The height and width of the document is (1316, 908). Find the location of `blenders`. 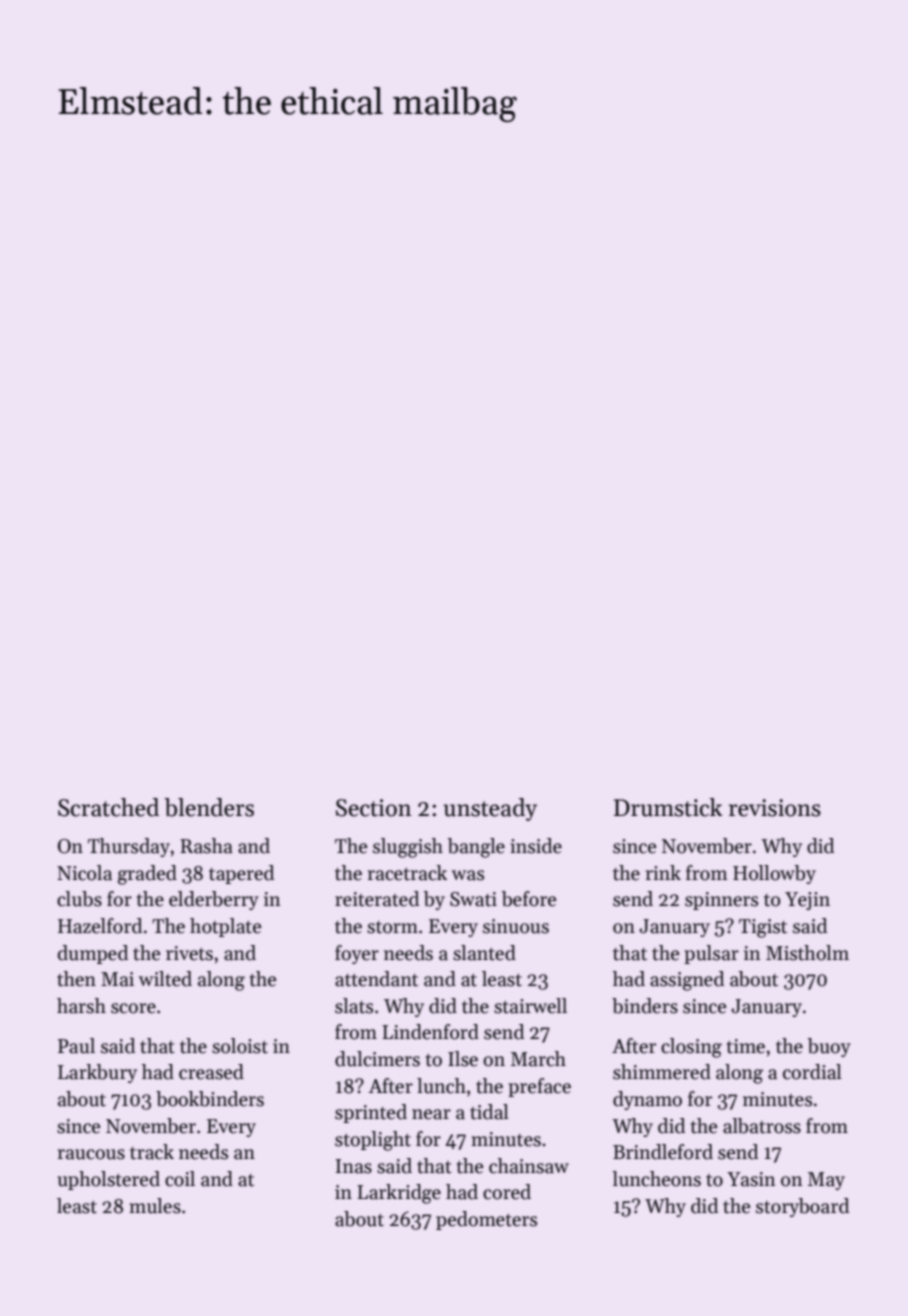

blenders is located at coordinates (209, 807).
